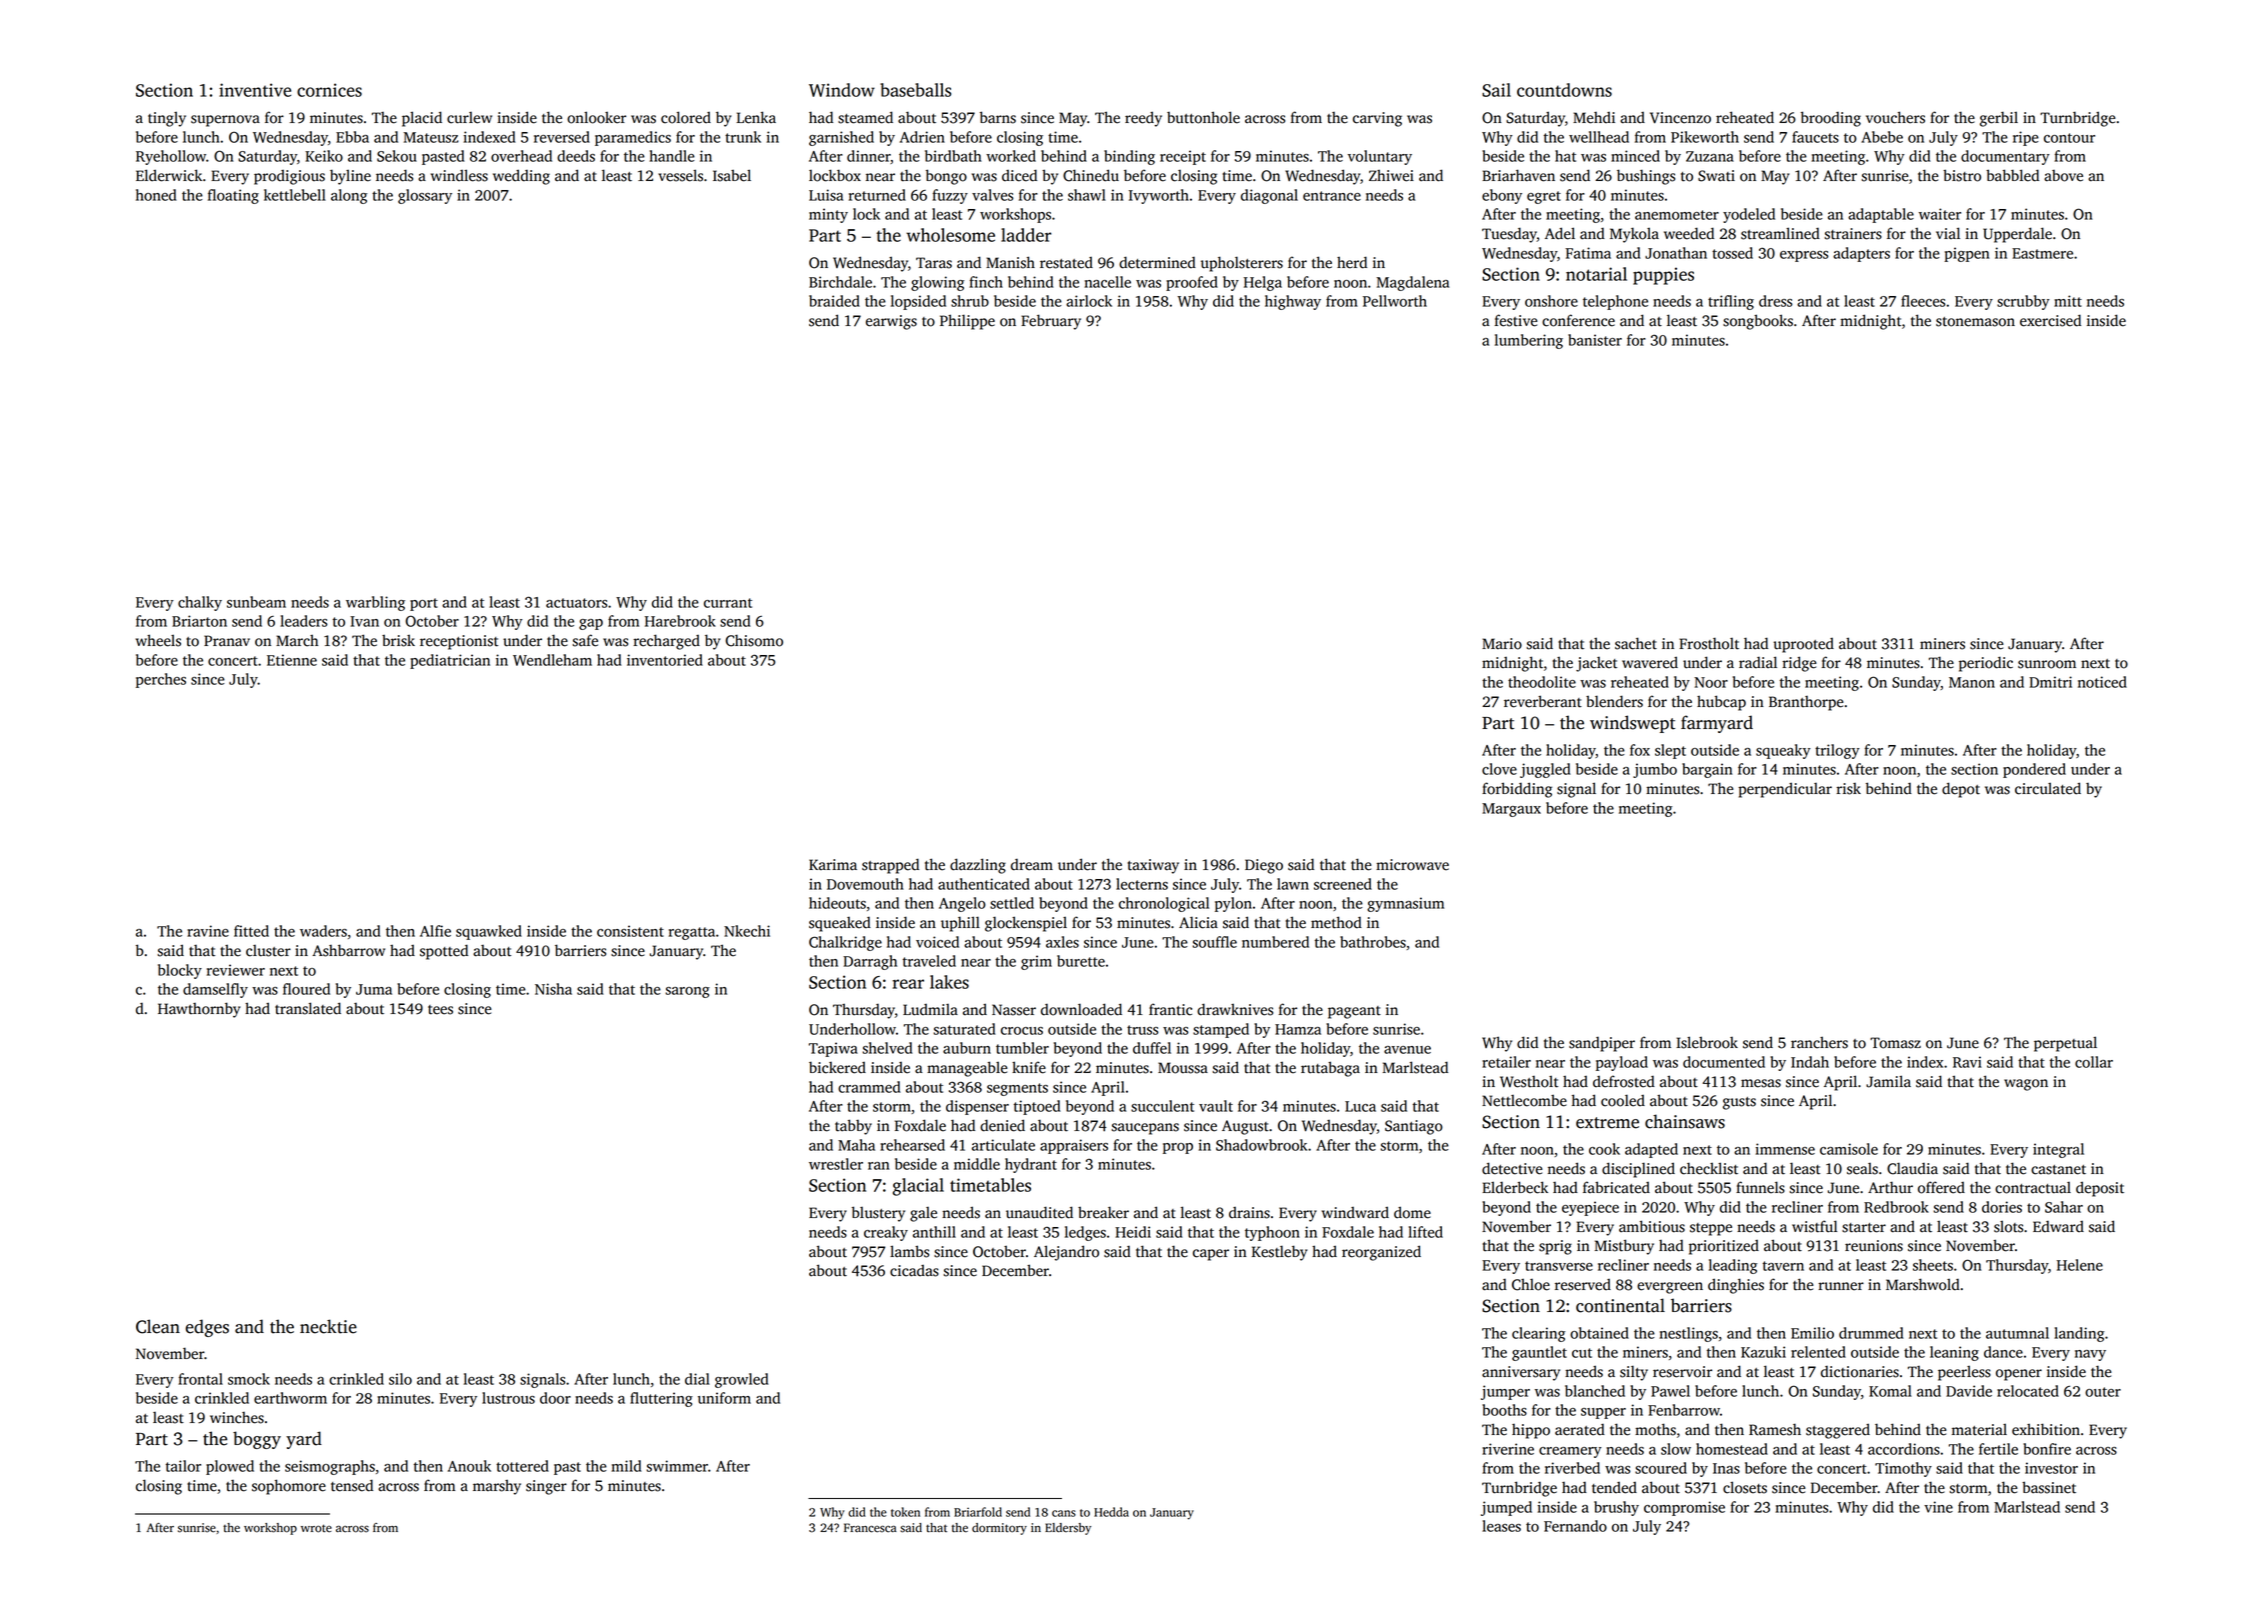  Describe the element at coordinates (1529, 341) in the screenshot. I see `lumbering` at that location.
